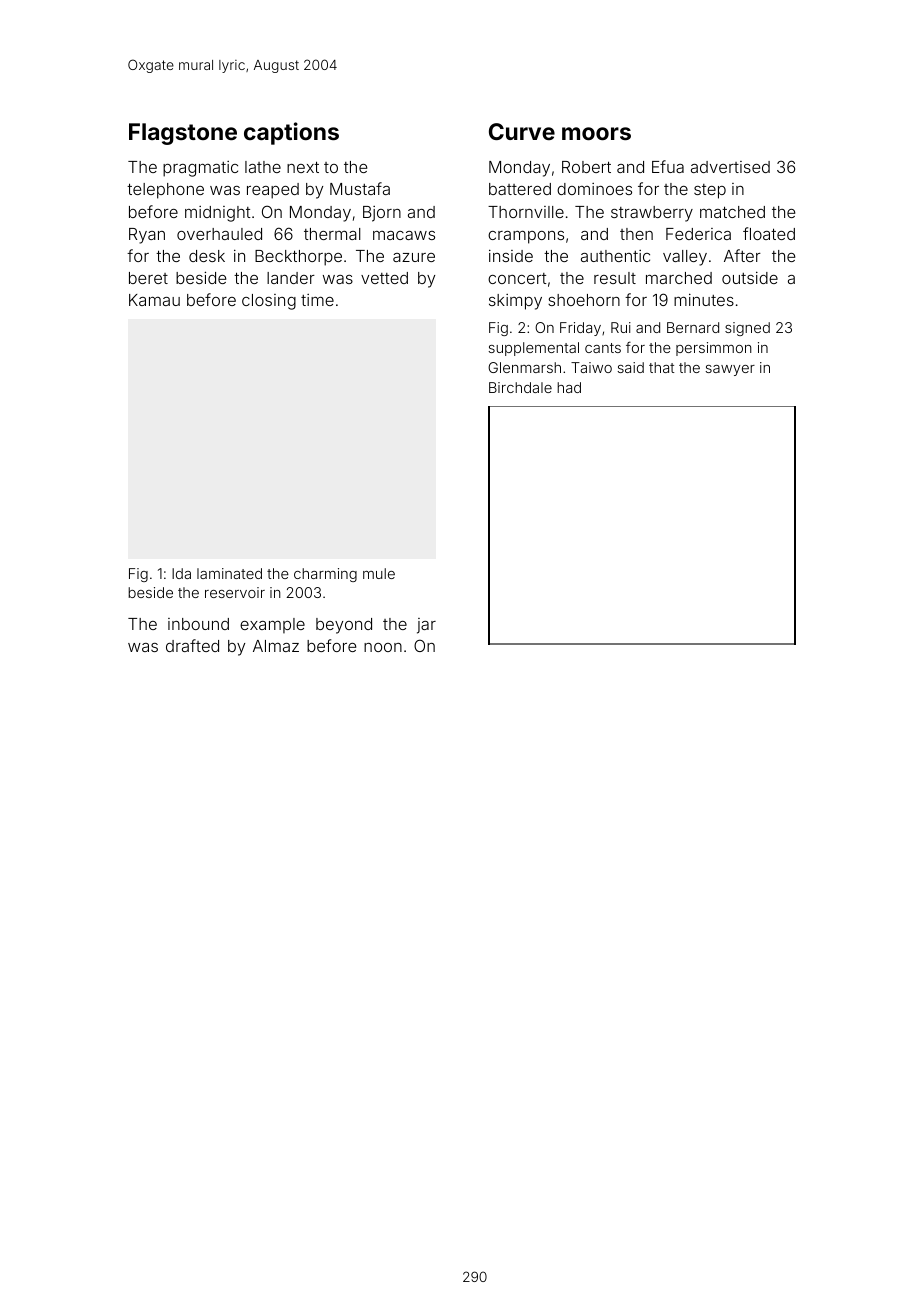 The height and width of the page is (1314, 924). I want to click on vetted, so click(384, 278).
